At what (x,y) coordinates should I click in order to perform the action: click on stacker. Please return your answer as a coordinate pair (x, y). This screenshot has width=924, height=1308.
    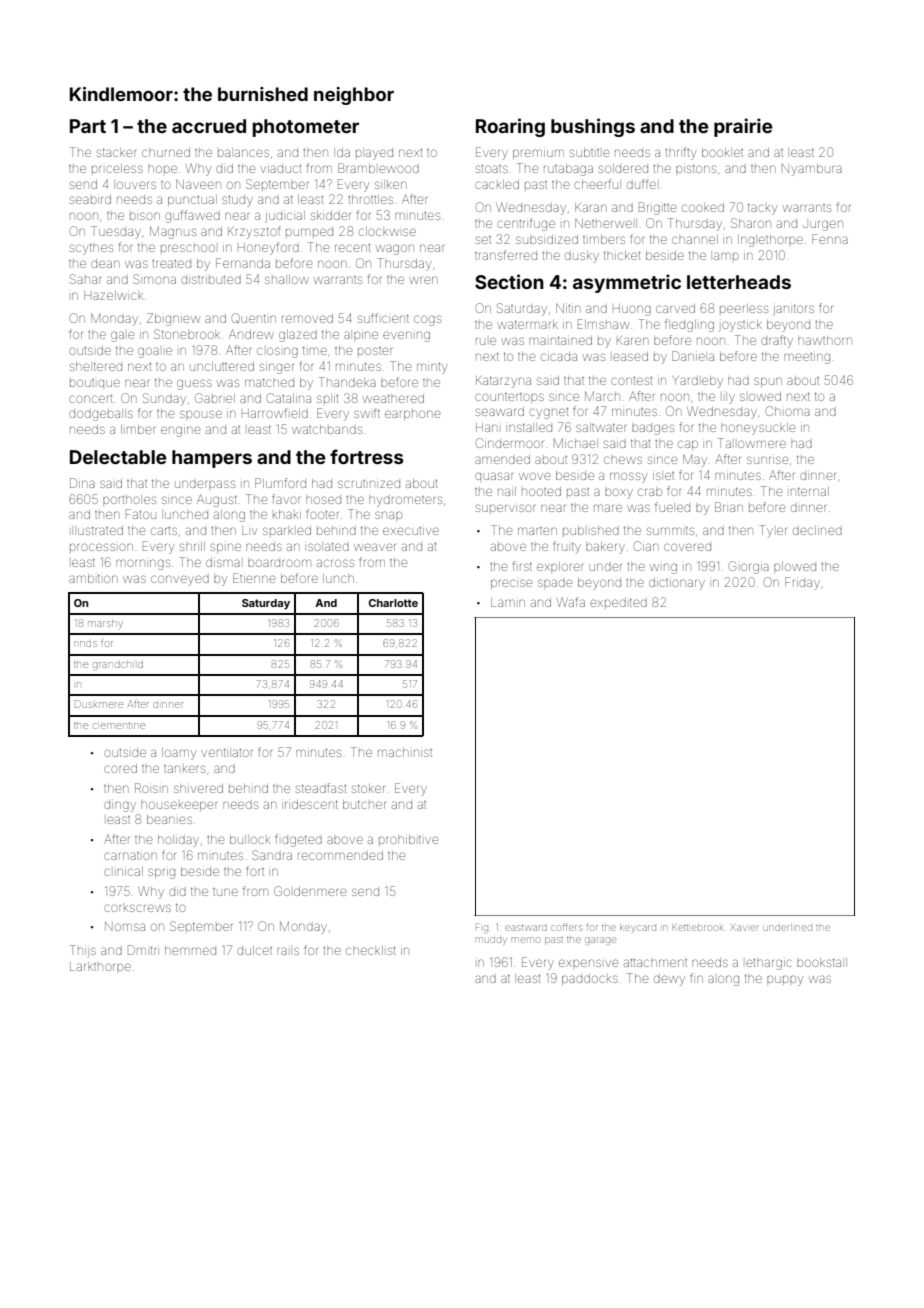
    Looking at the image, I should click on (116, 152).
